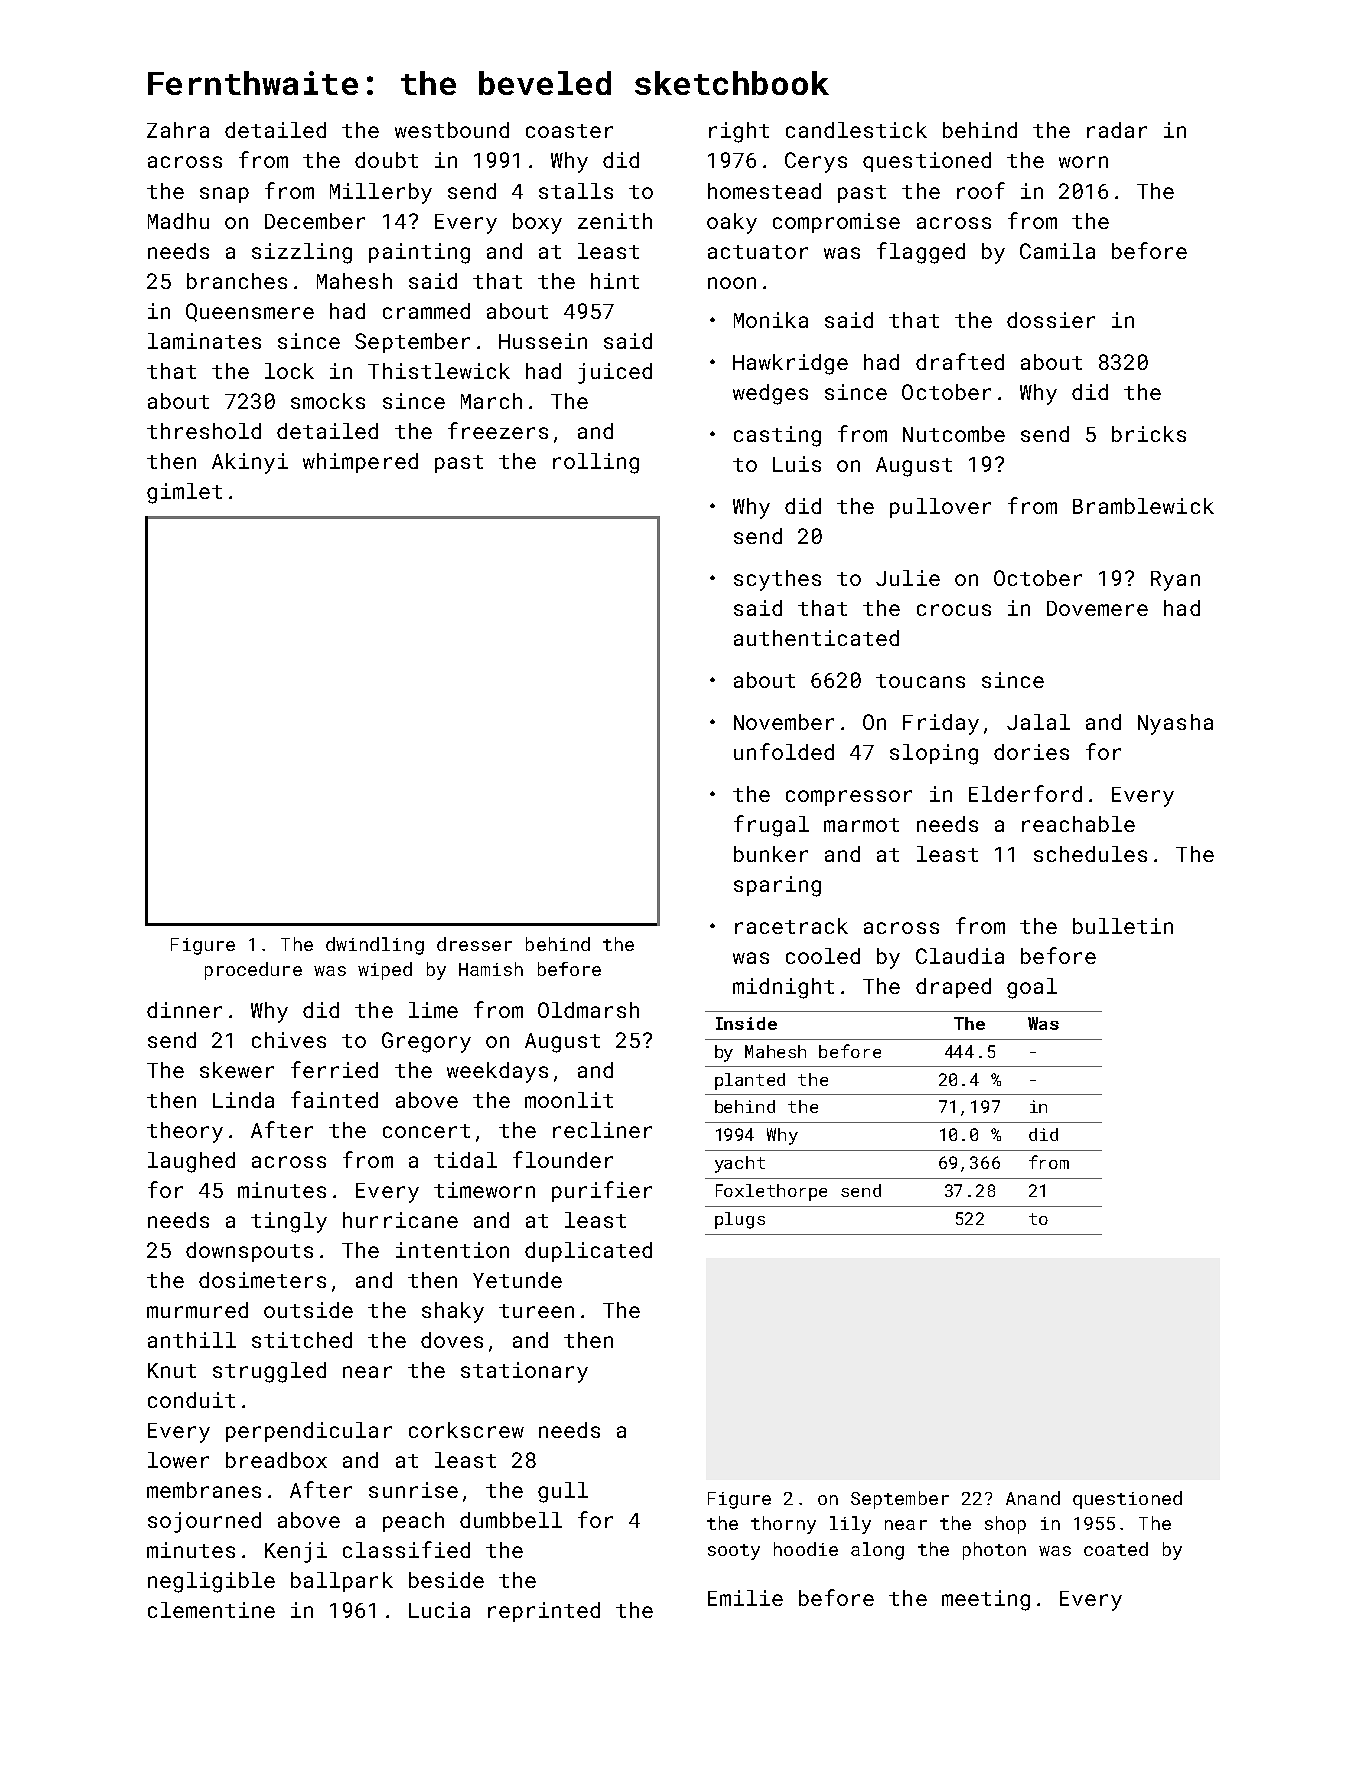 This screenshot has height=1767, width=1365. What do you see at coordinates (253, 971) in the screenshot?
I see `procedure` at bounding box center [253, 971].
